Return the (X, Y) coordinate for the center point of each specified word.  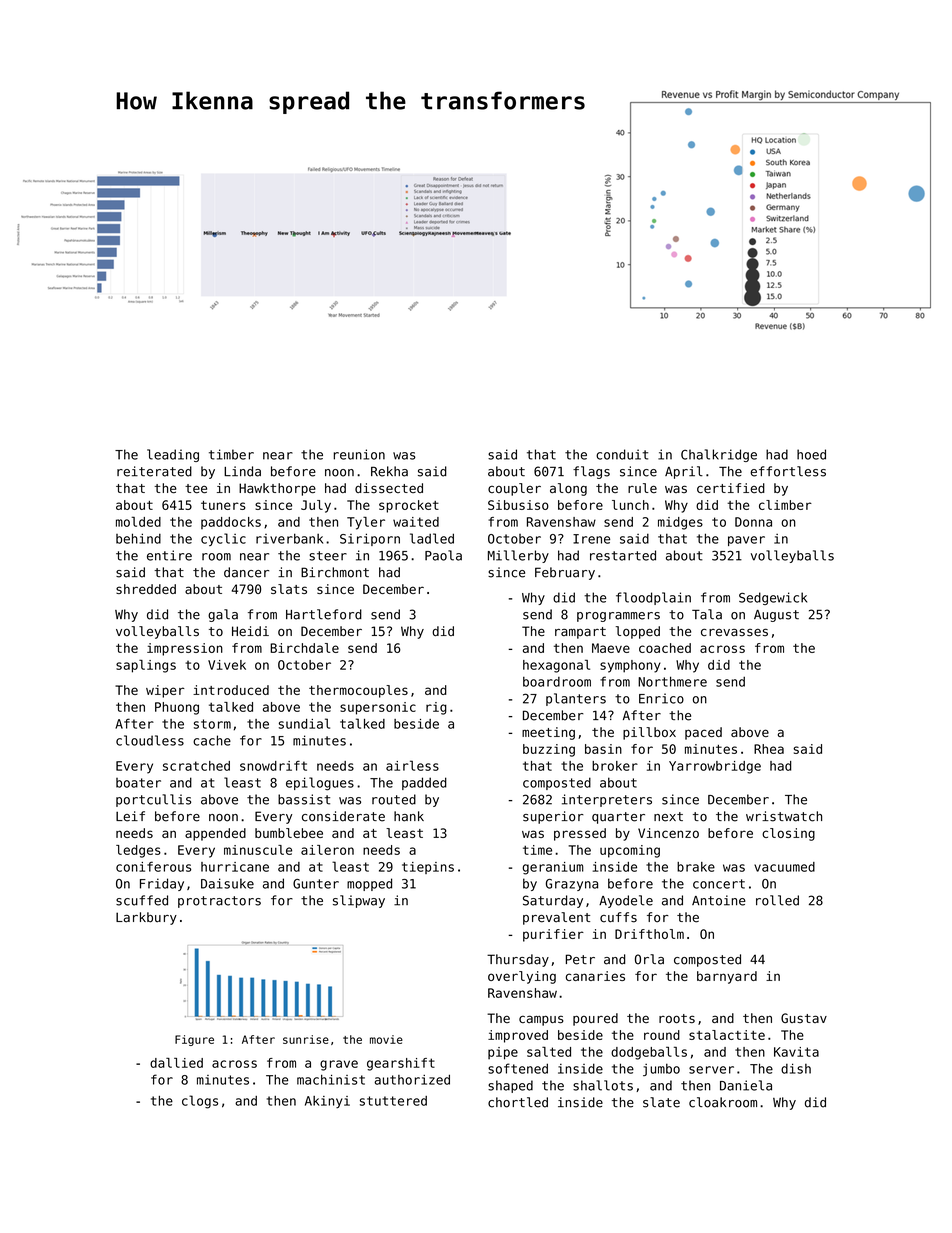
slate (661, 1102)
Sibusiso (518, 505)
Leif (130, 816)
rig (436, 708)
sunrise (306, 1039)
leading (173, 455)
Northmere (672, 681)
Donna (753, 522)
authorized (412, 1080)
